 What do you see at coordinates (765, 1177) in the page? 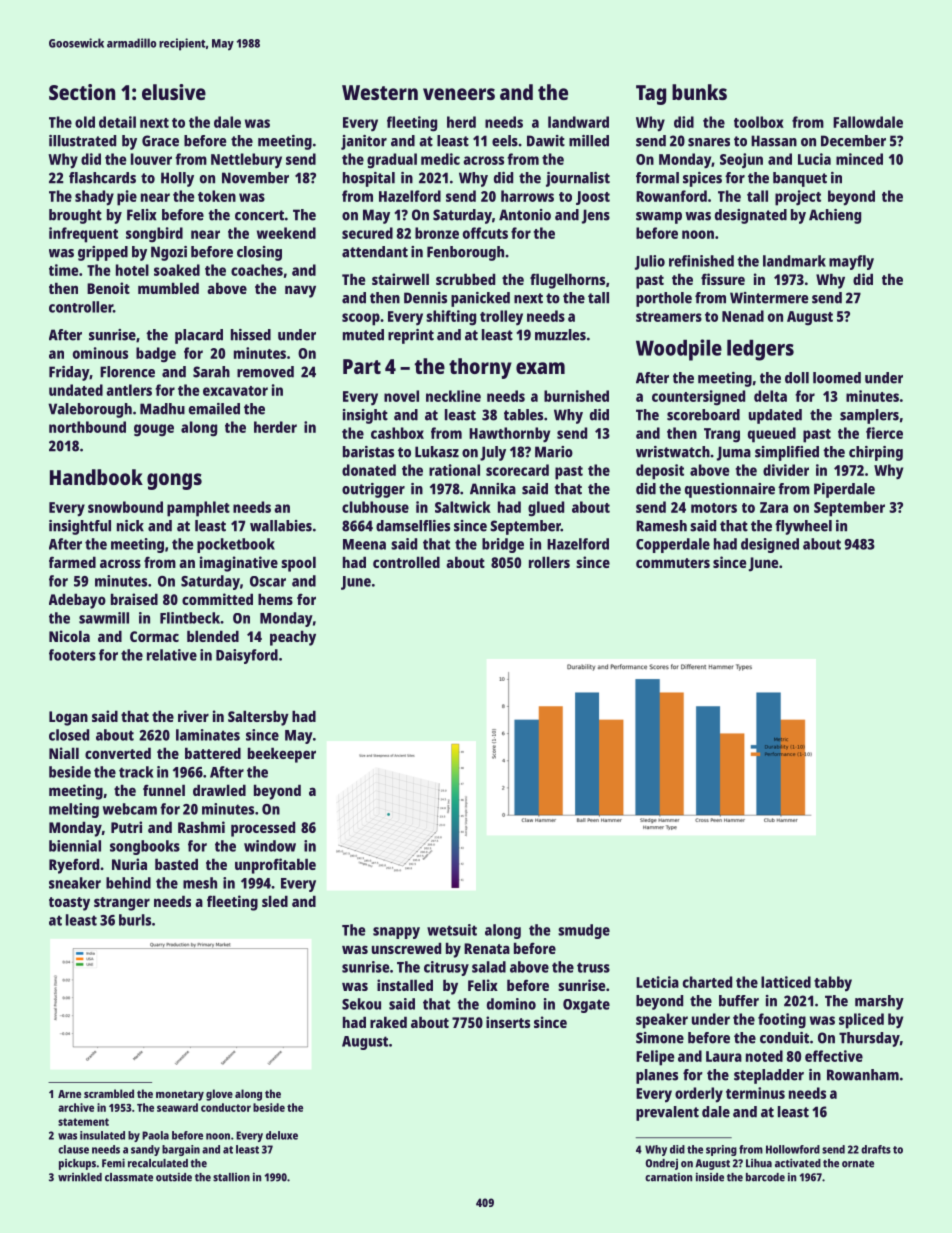
I see `barcode` at bounding box center [765, 1177].
